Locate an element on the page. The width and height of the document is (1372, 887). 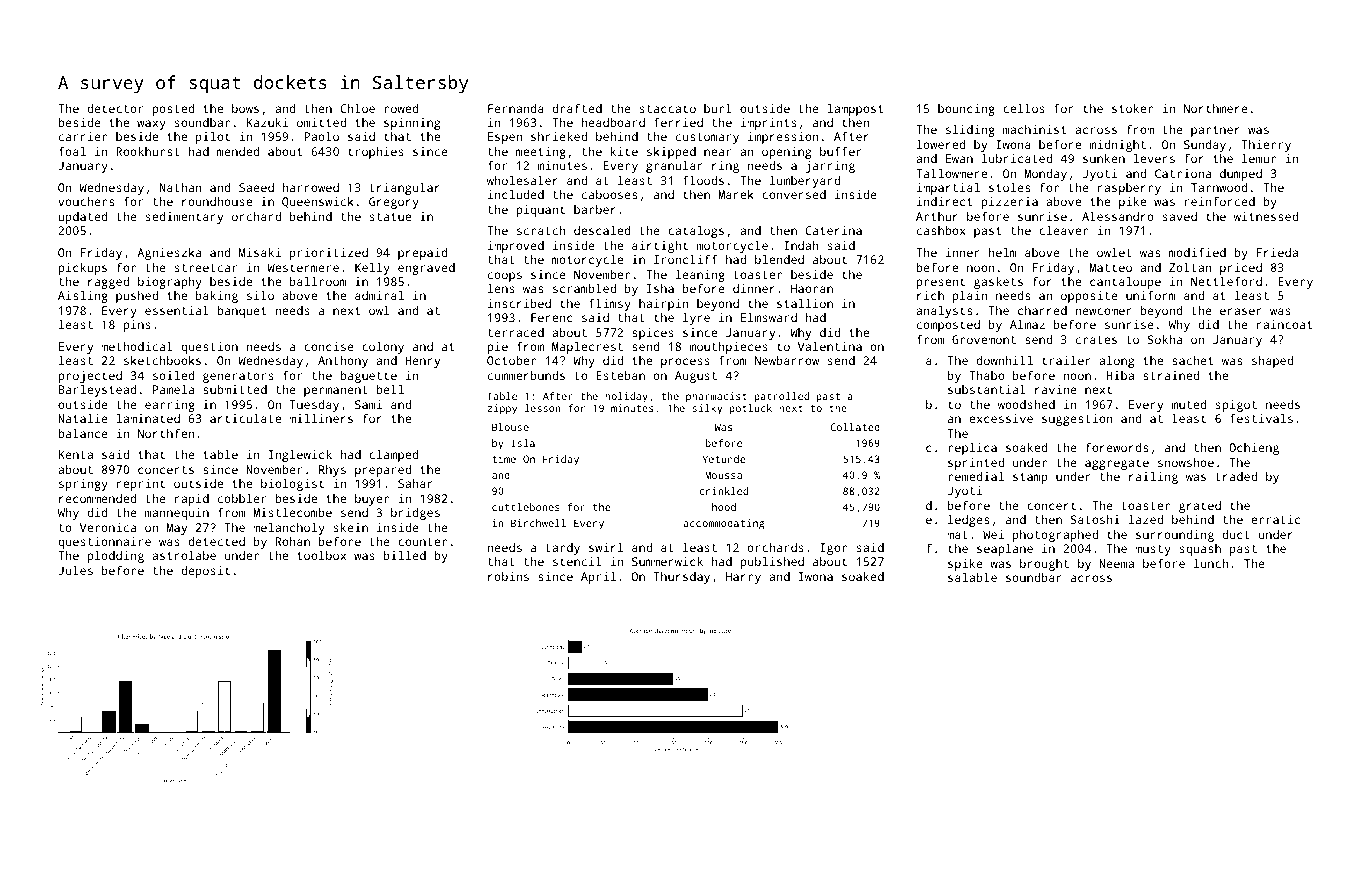
Northmere is located at coordinates (1216, 108).
